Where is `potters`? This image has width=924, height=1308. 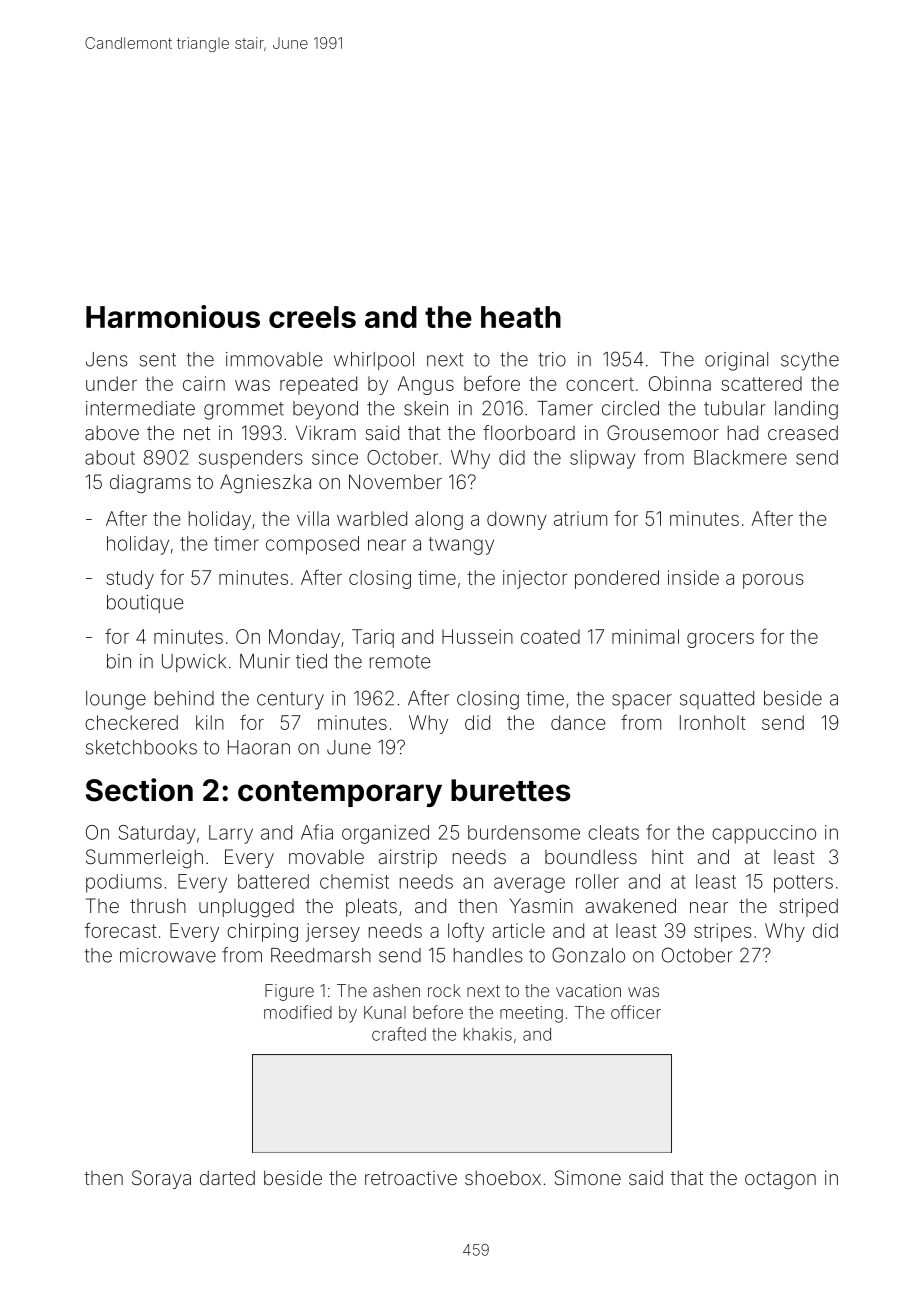
potters is located at coordinates (803, 884).
